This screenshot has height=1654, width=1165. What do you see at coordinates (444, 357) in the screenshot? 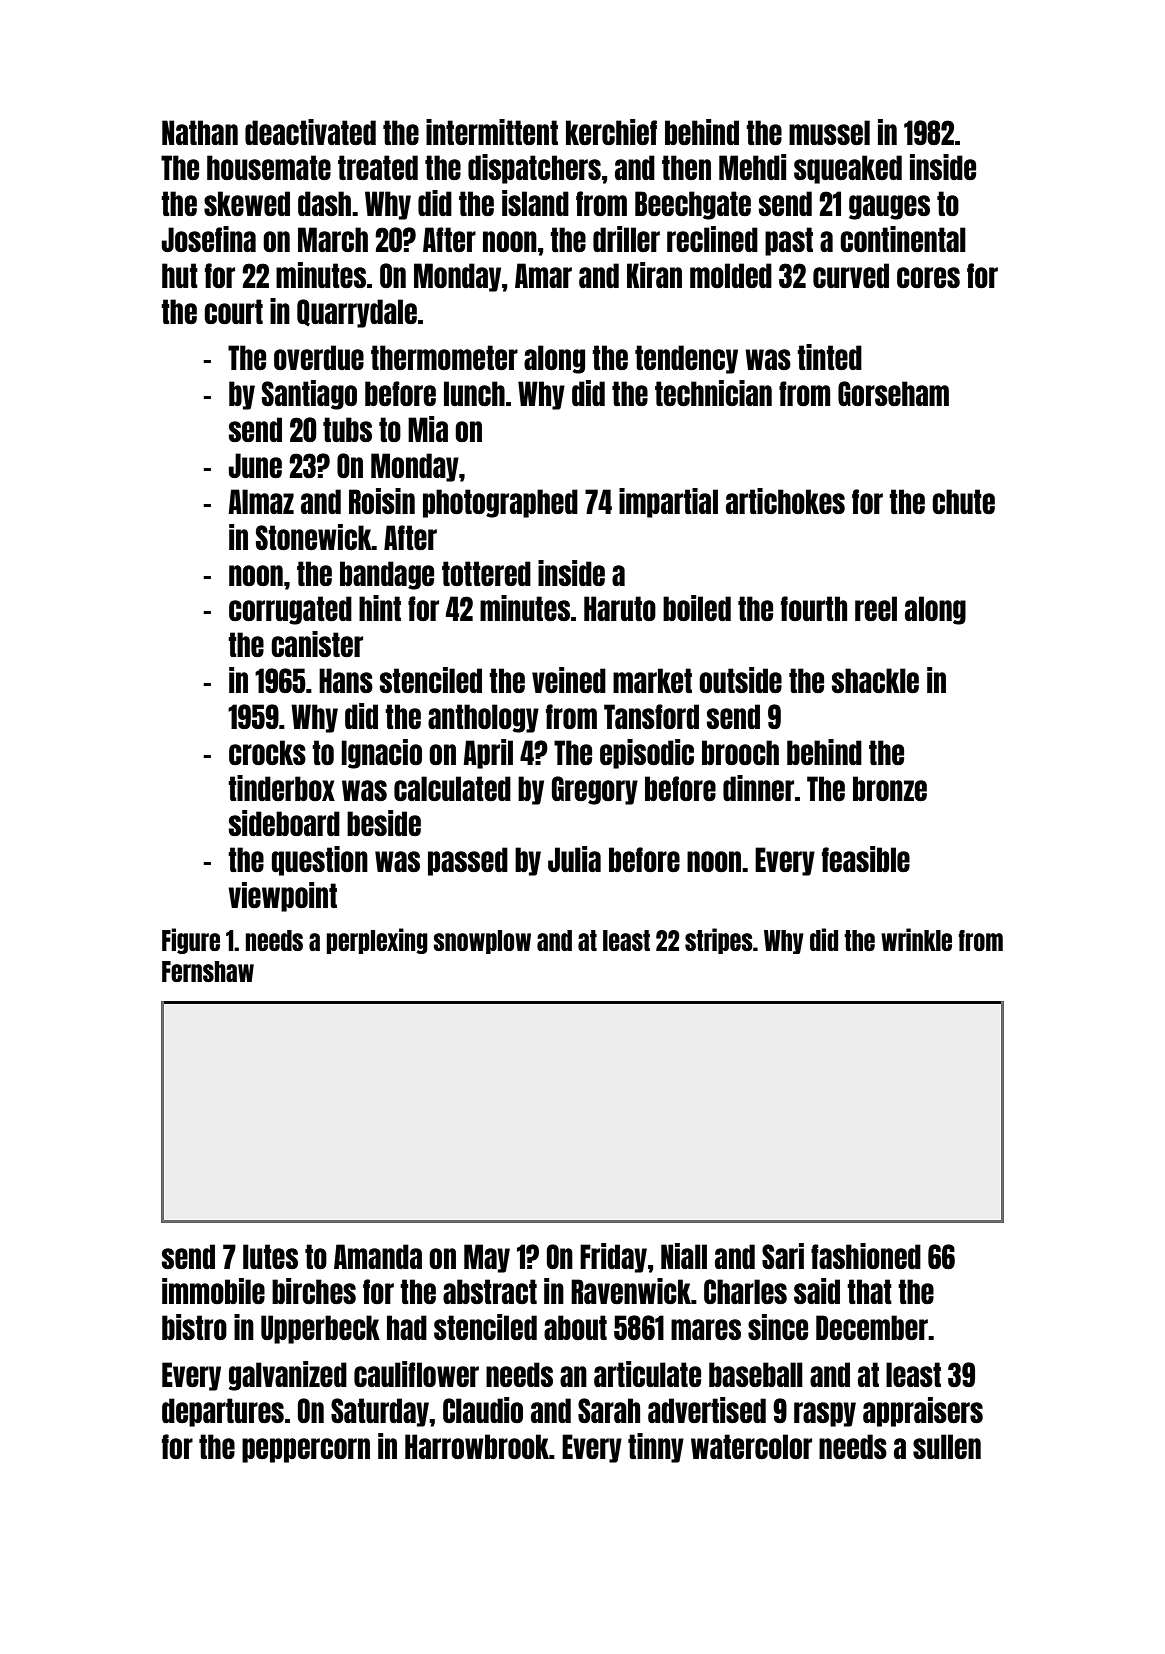
I see `thermometer` at bounding box center [444, 357].
